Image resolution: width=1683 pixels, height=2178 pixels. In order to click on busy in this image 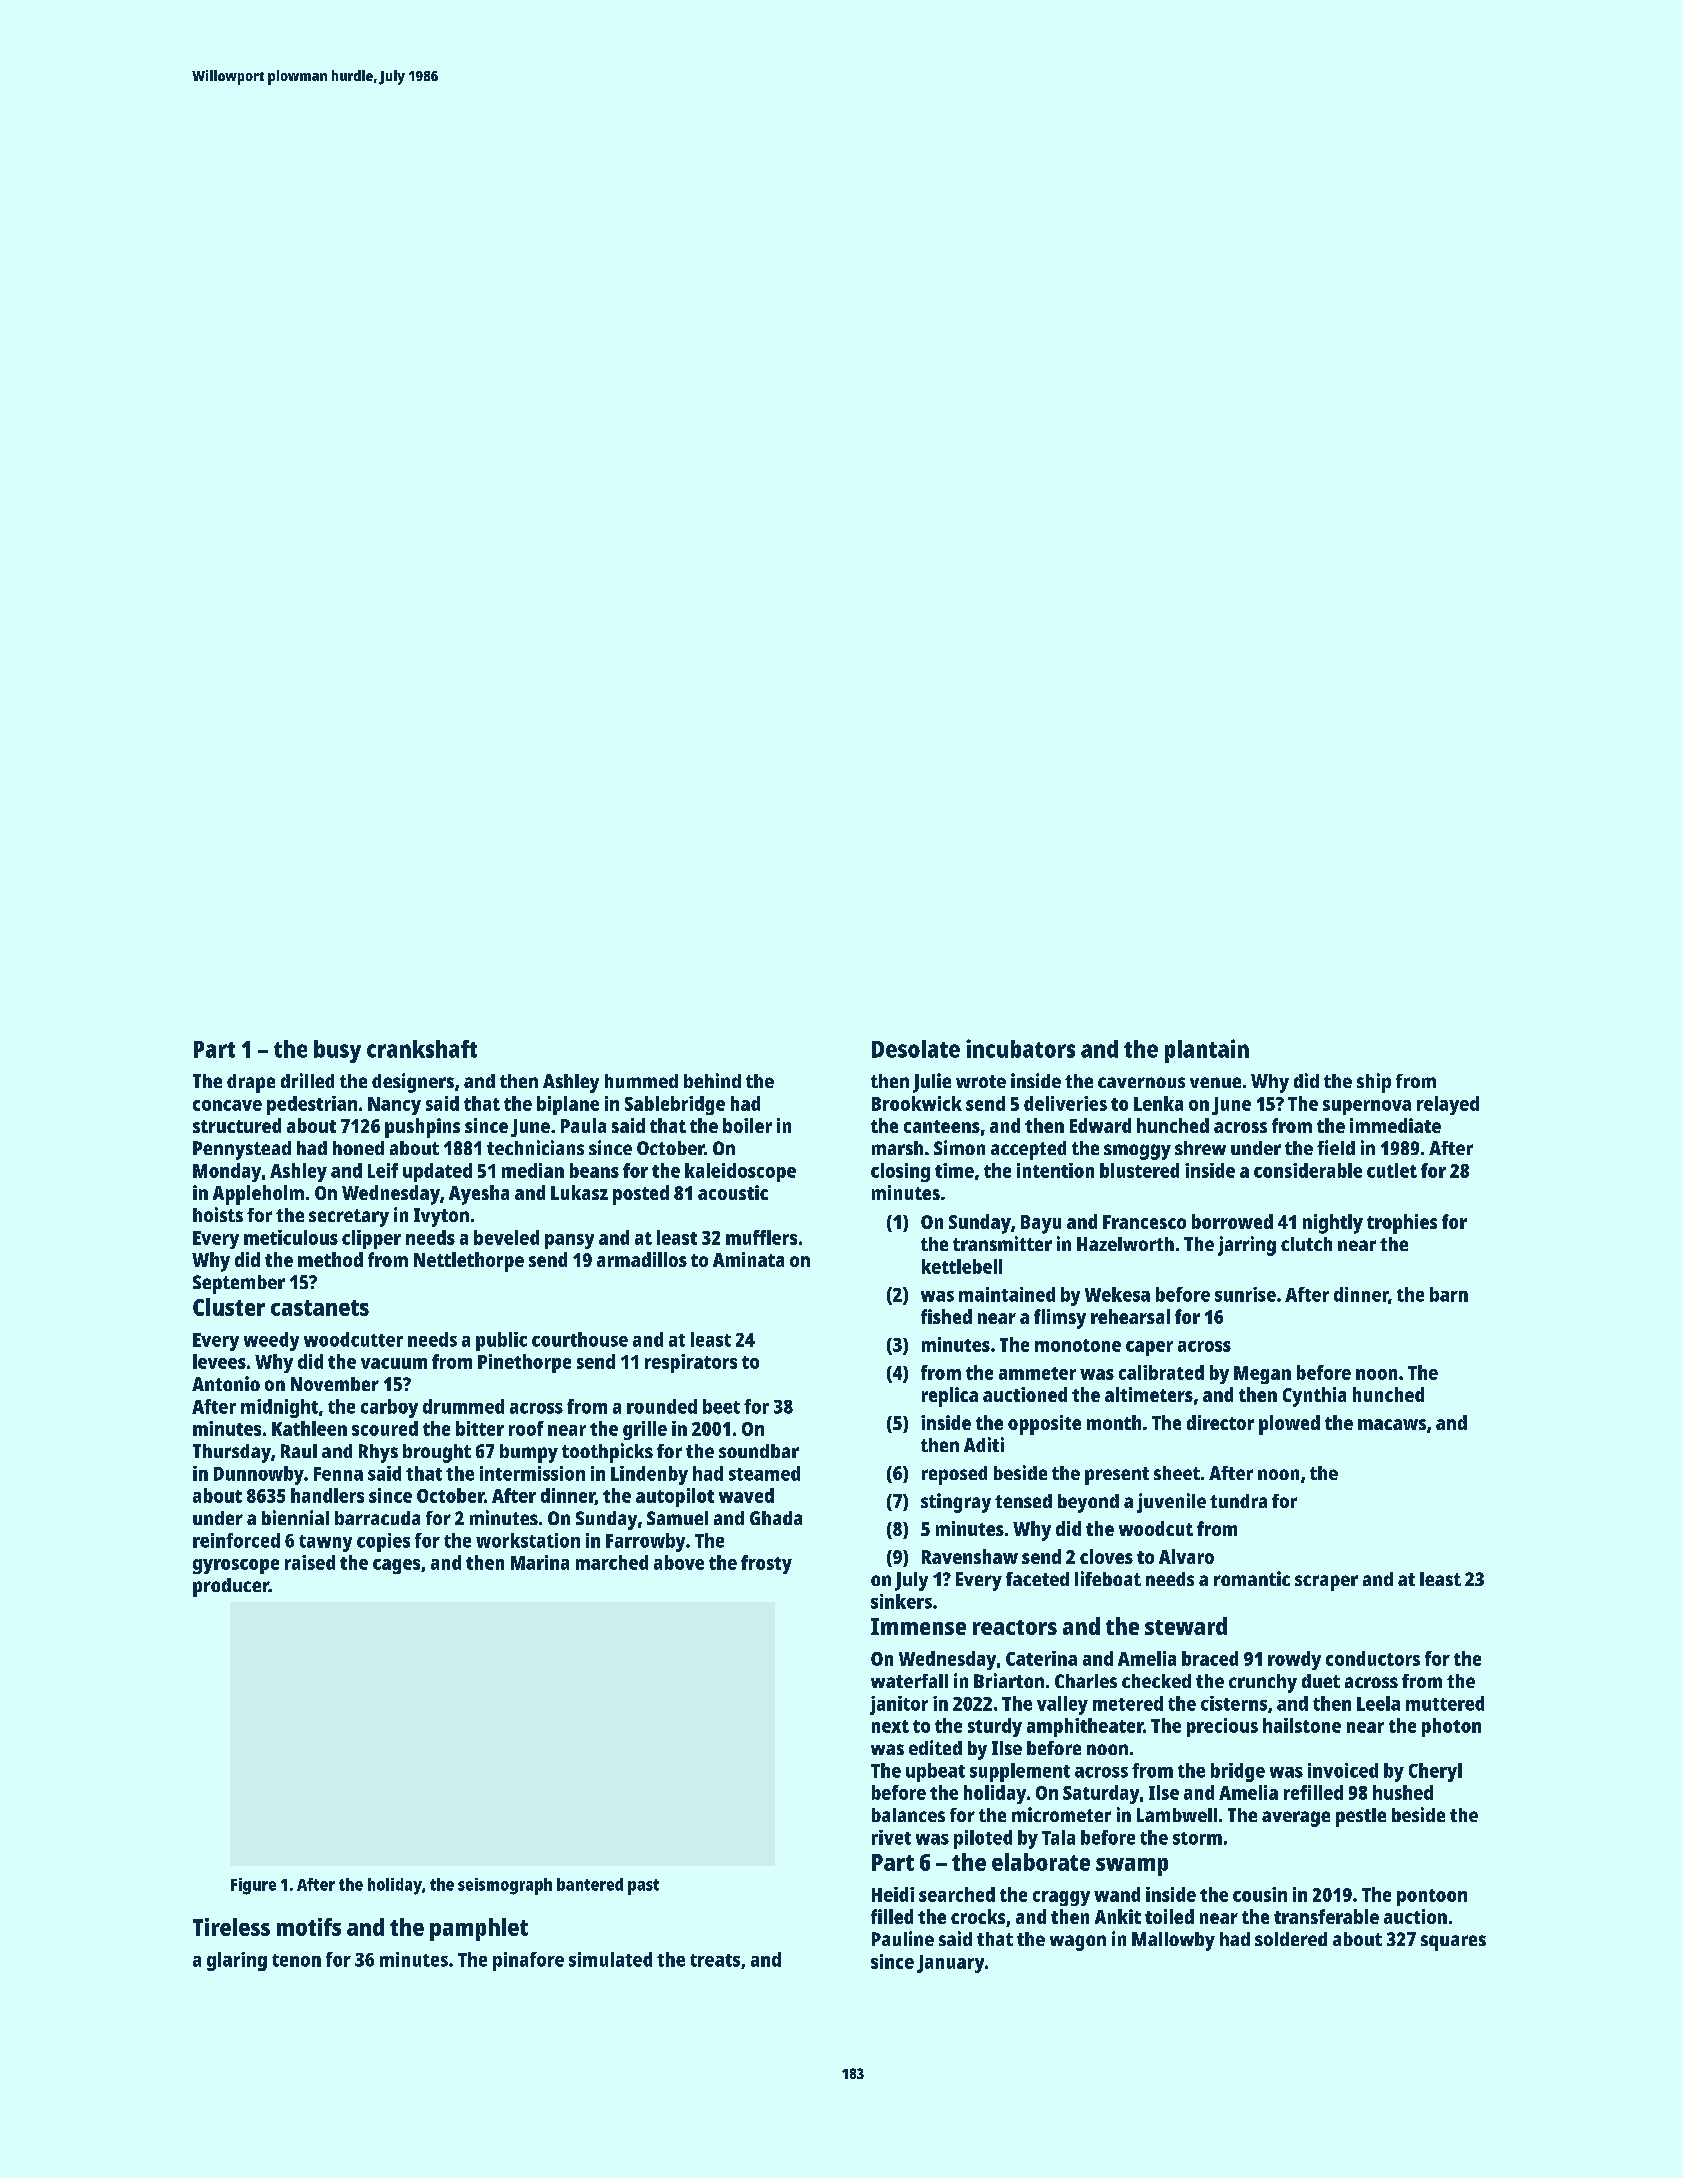, I will do `click(337, 1051)`.
